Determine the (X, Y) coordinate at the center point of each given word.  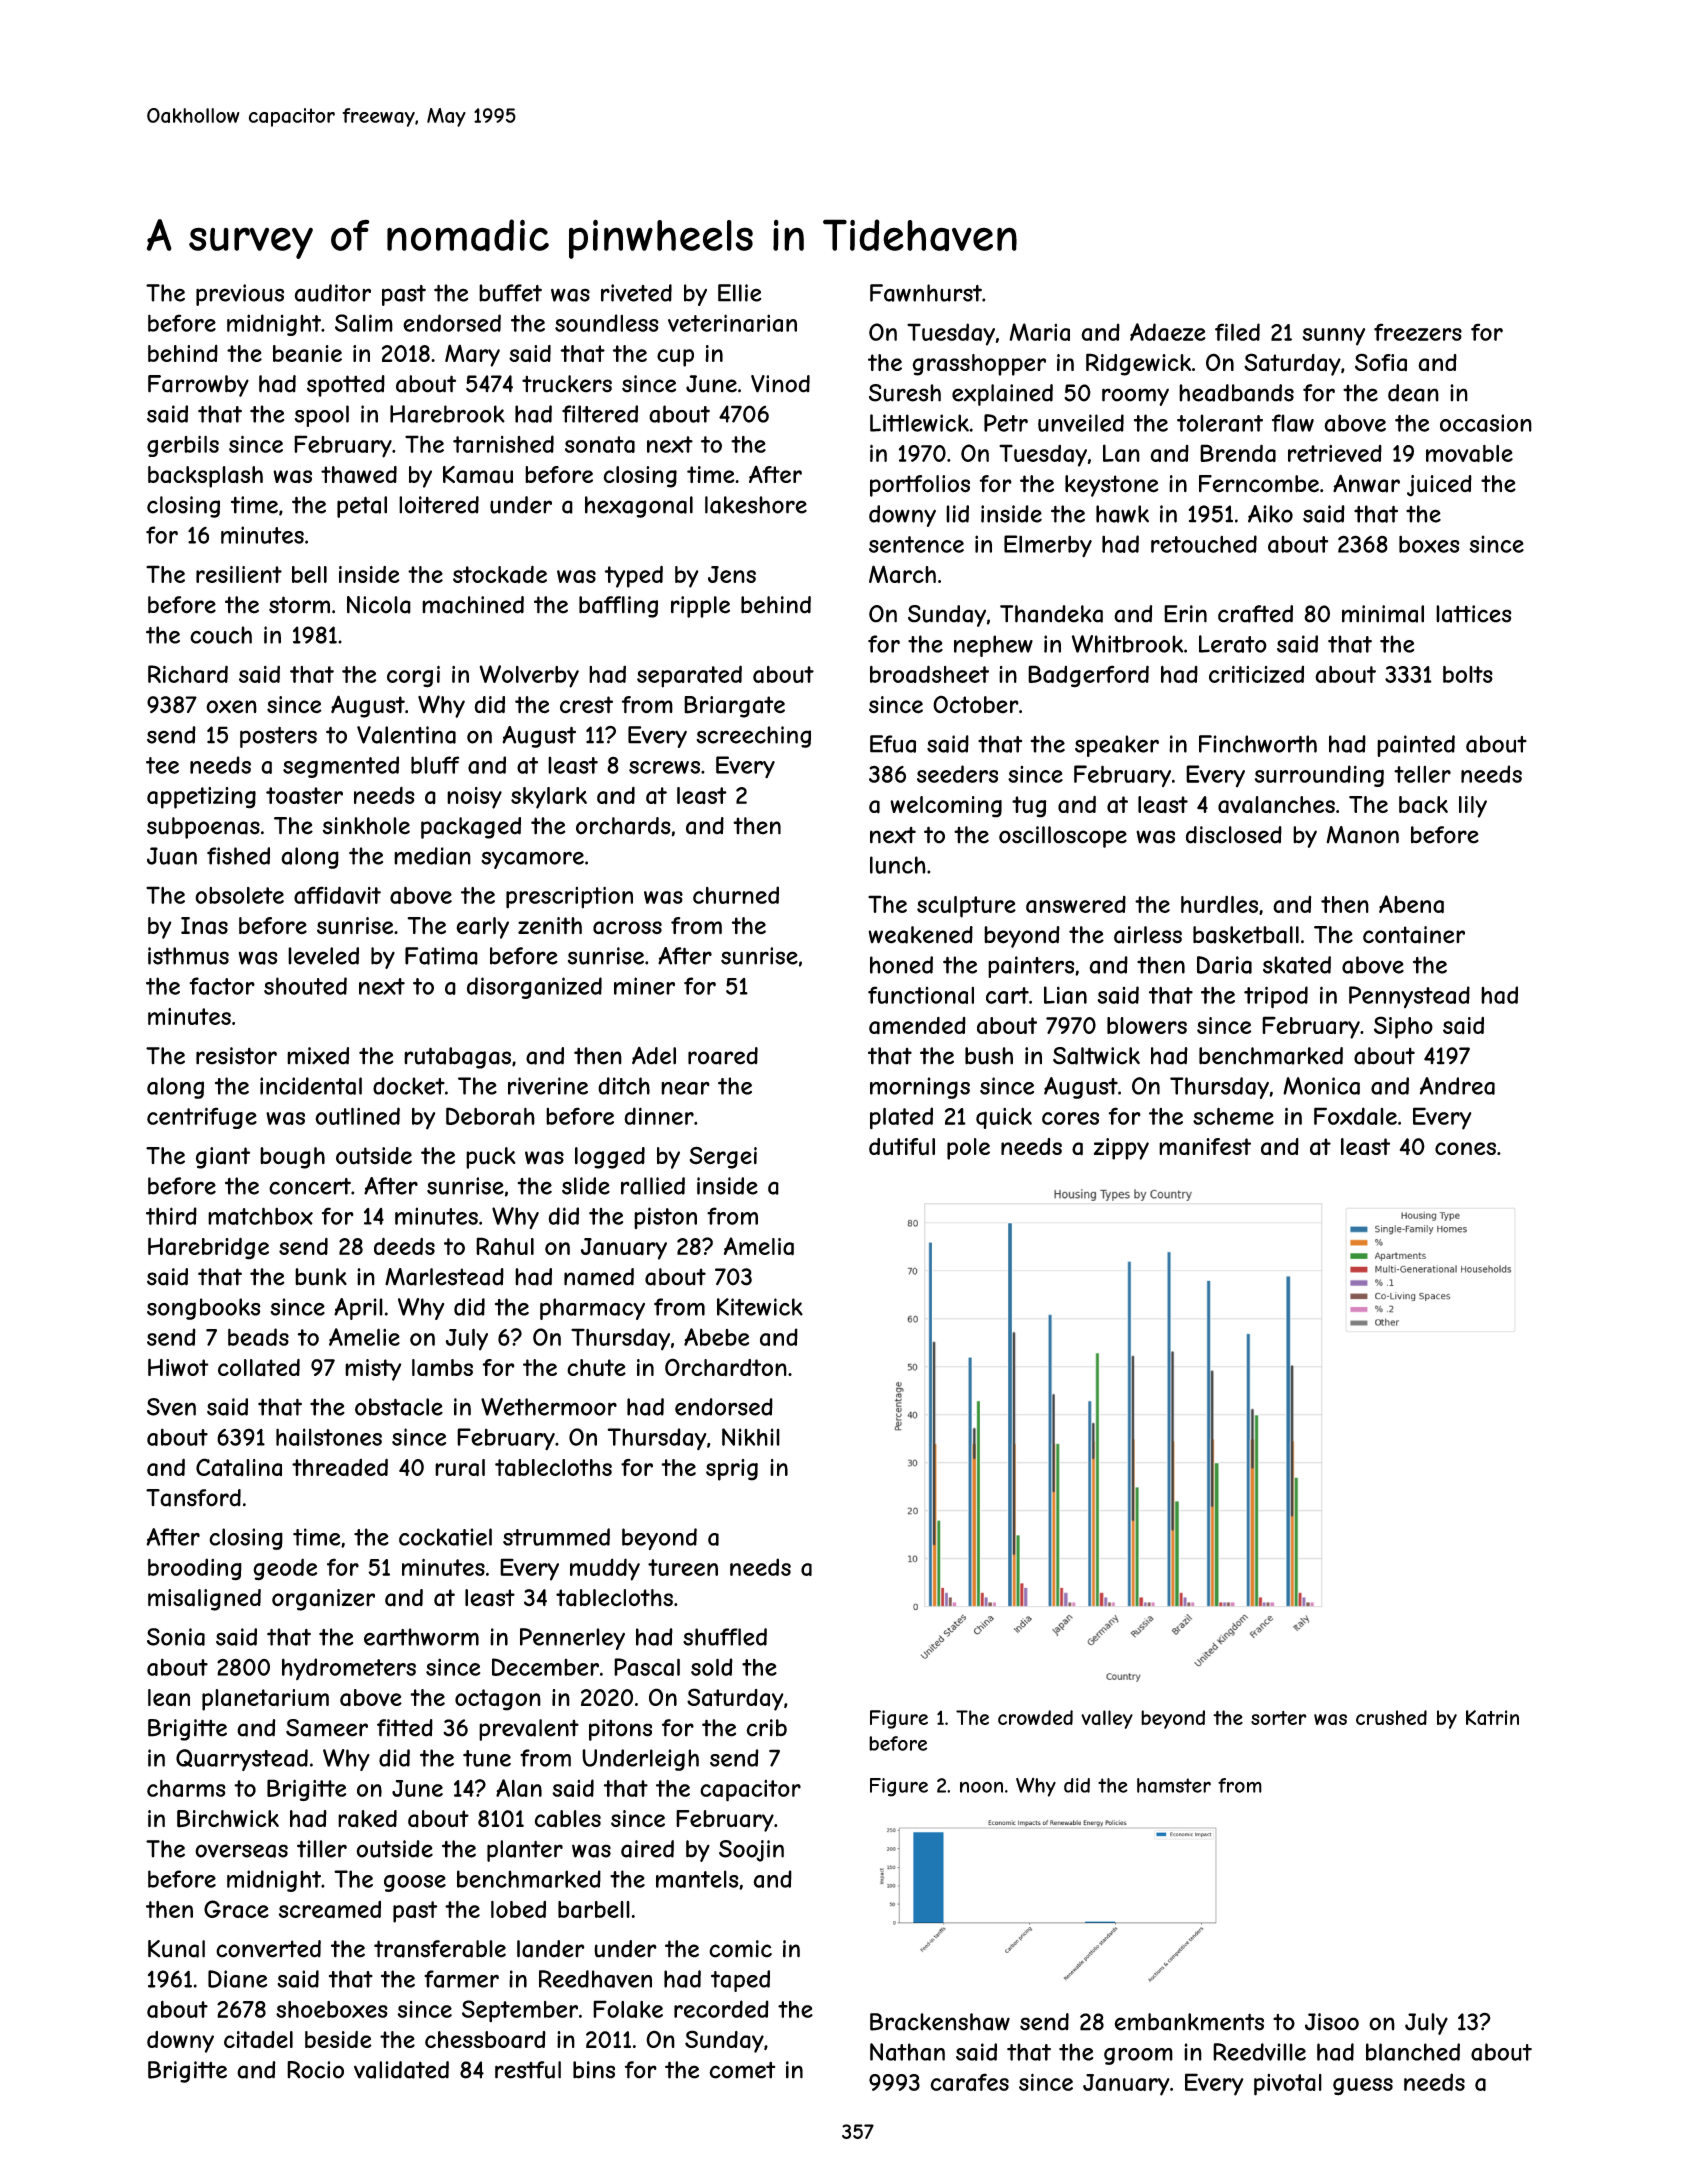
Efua (893, 744)
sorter (1279, 1718)
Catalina (239, 1467)
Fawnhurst (926, 293)
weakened (920, 935)
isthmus (188, 956)
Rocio (315, 2070)
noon (981, 1787)
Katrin (1492, 1717)
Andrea (1457, 1086)
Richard (188, 674)
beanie (307, 353)
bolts (1468, 674)
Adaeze (1168, 332)
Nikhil (751, 1437)
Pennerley (572, 1639)
